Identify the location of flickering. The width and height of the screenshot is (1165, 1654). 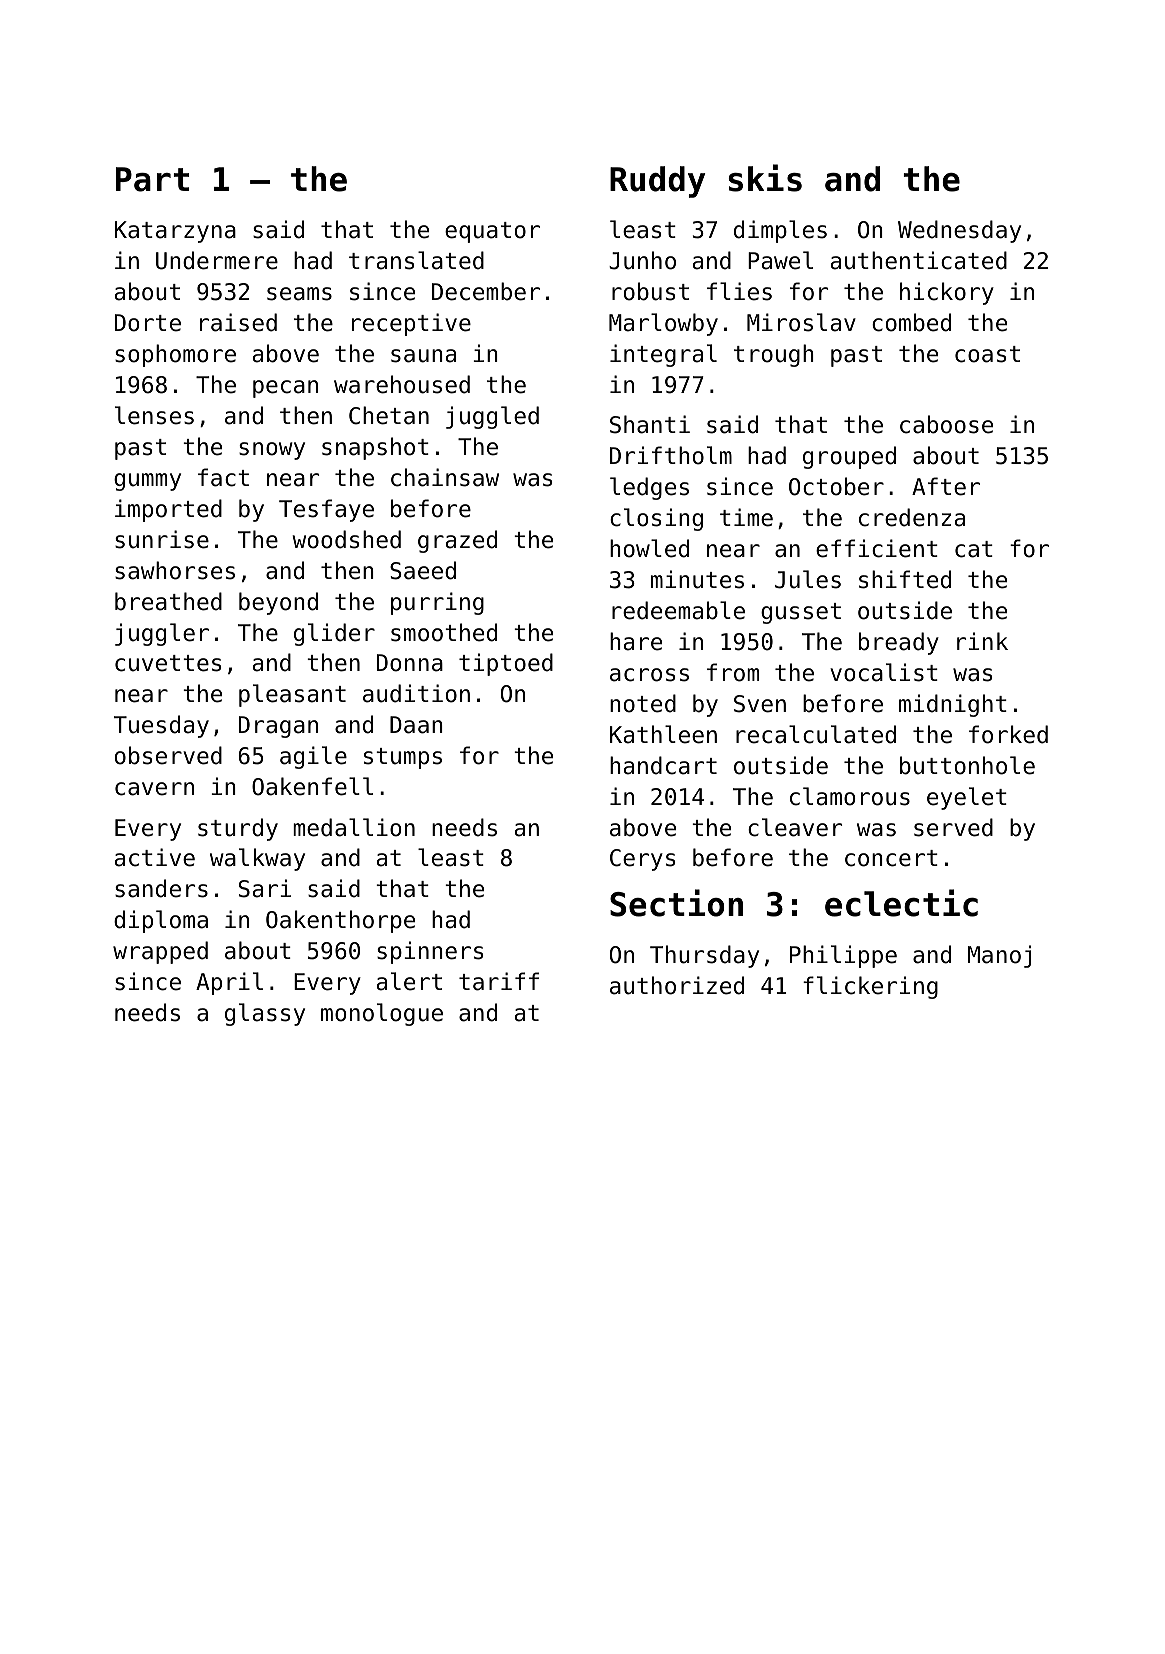
(870, 987).
